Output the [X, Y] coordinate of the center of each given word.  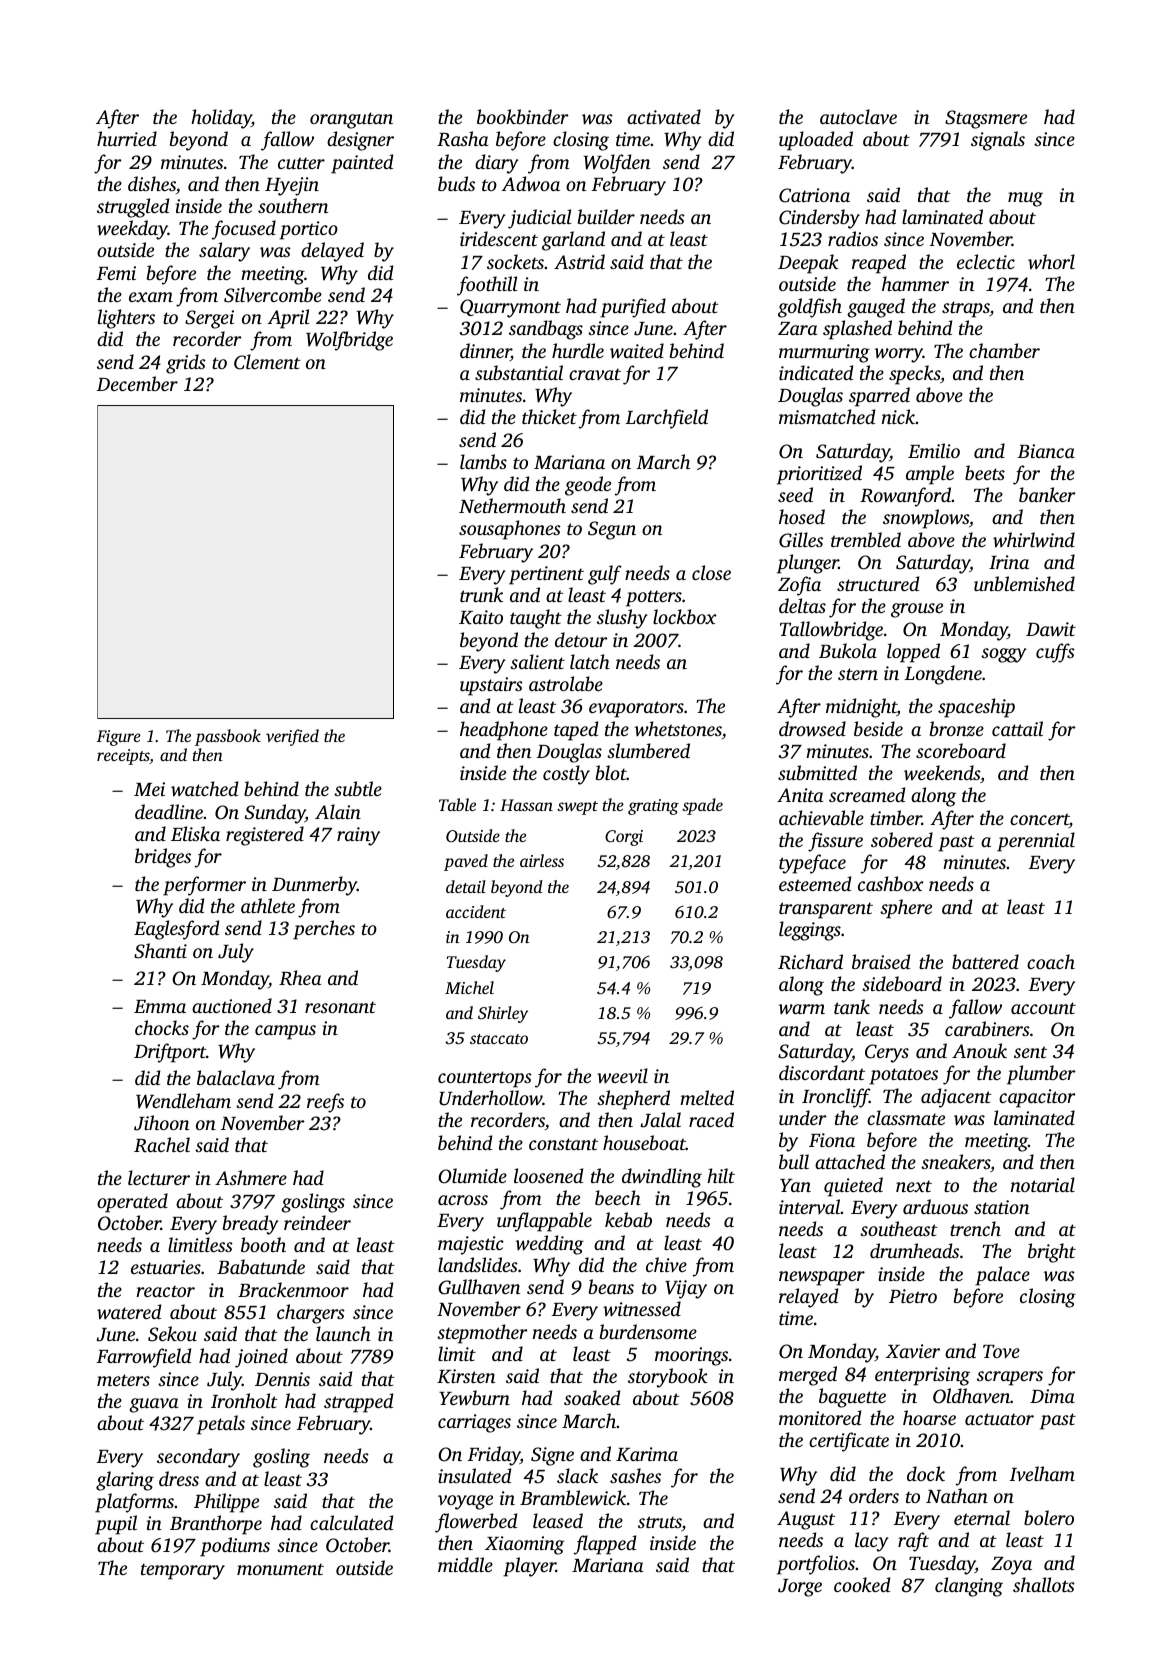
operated [132, 1203]
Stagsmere [986, 119]
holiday [221, 119]
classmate [906, 1117]
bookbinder [523, 116]
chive [666, 1264]
